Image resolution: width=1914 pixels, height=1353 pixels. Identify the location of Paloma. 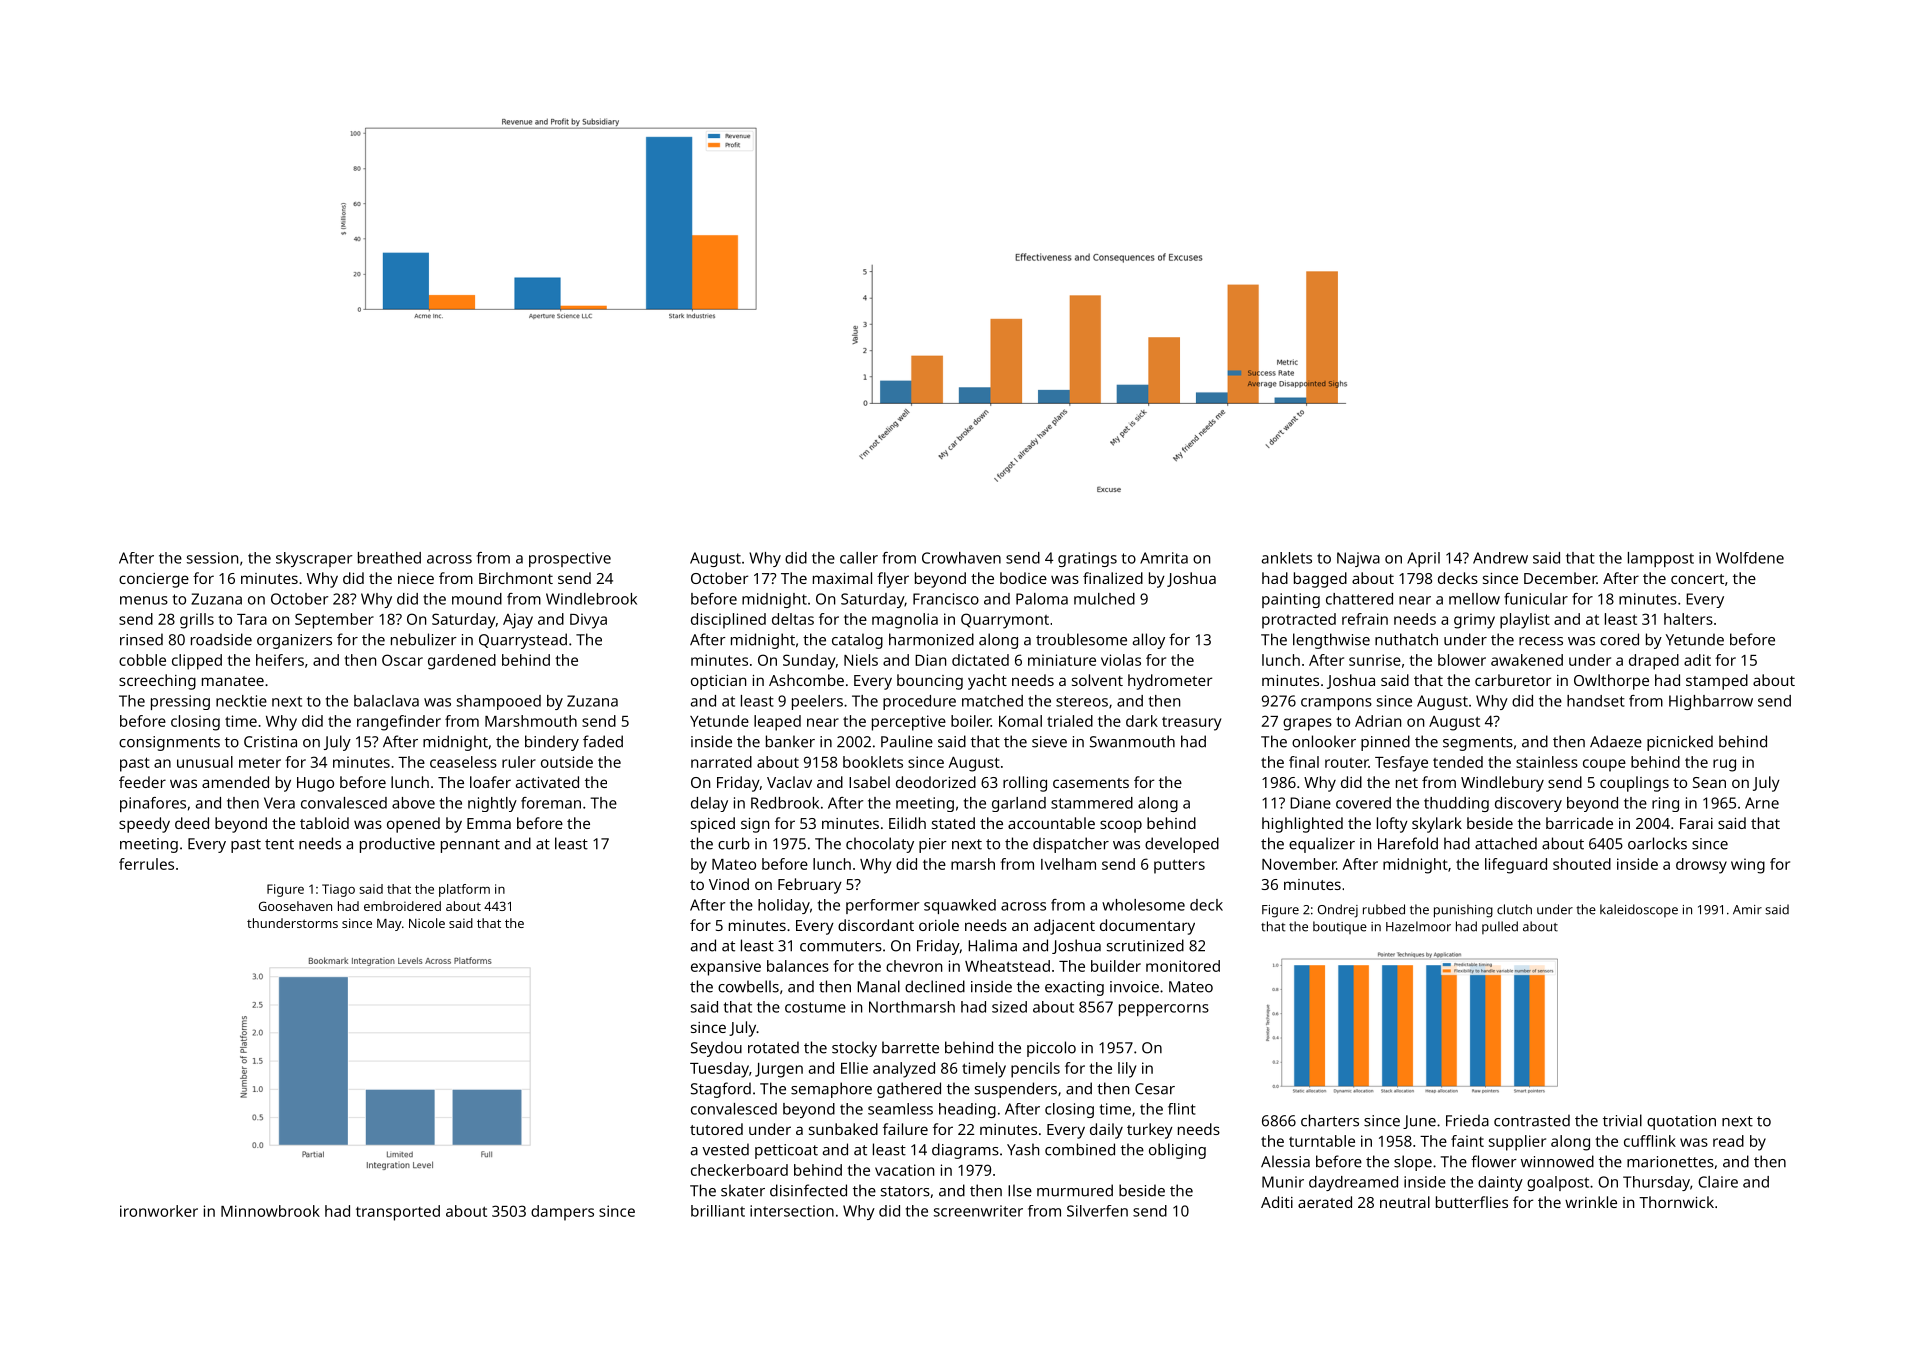
(1042, 599).
